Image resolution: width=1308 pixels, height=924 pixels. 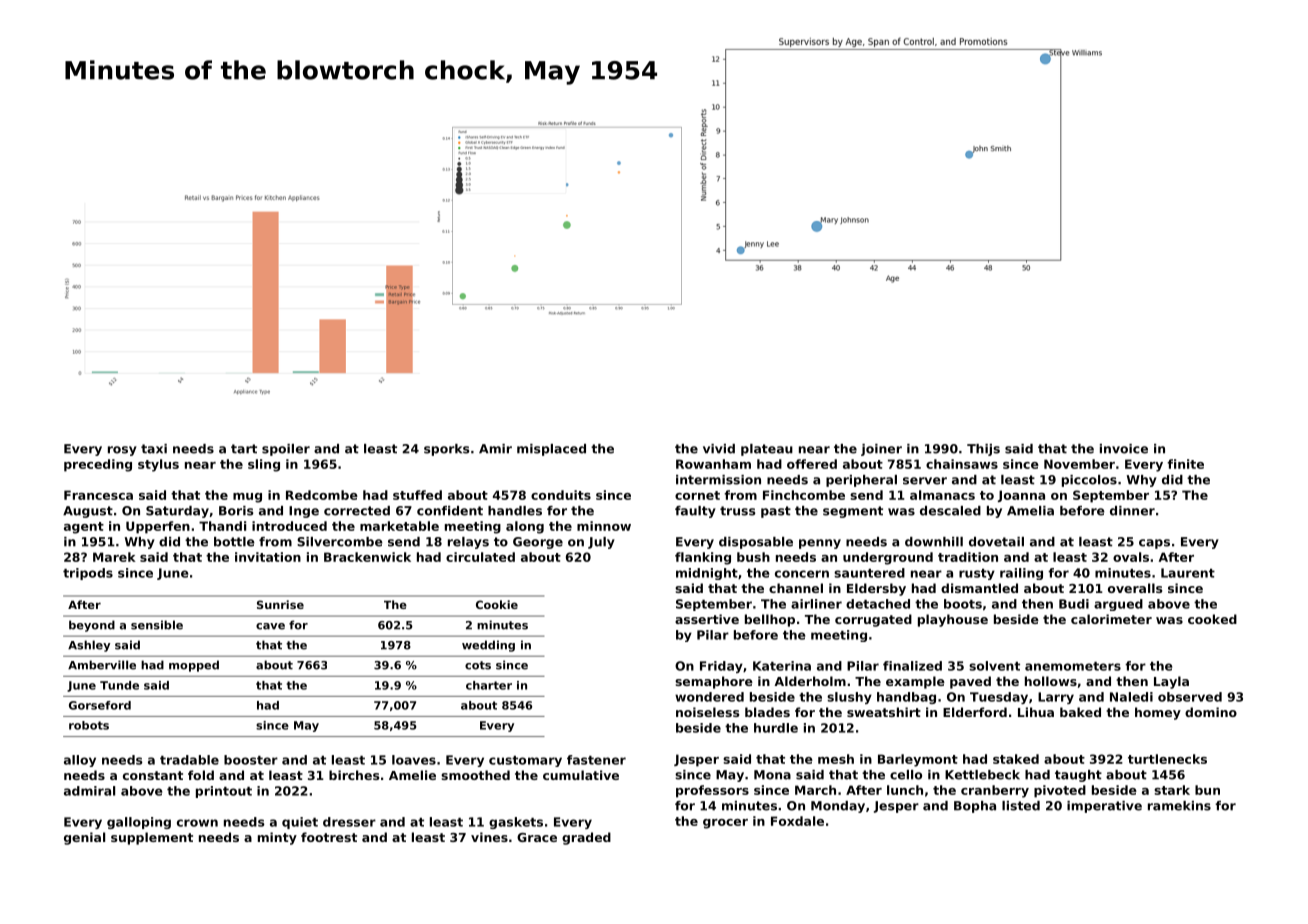 What do you see at coordinates (1135, 588) in the screenshot?
I see `overalls` at bounding box center [1135, 588].
